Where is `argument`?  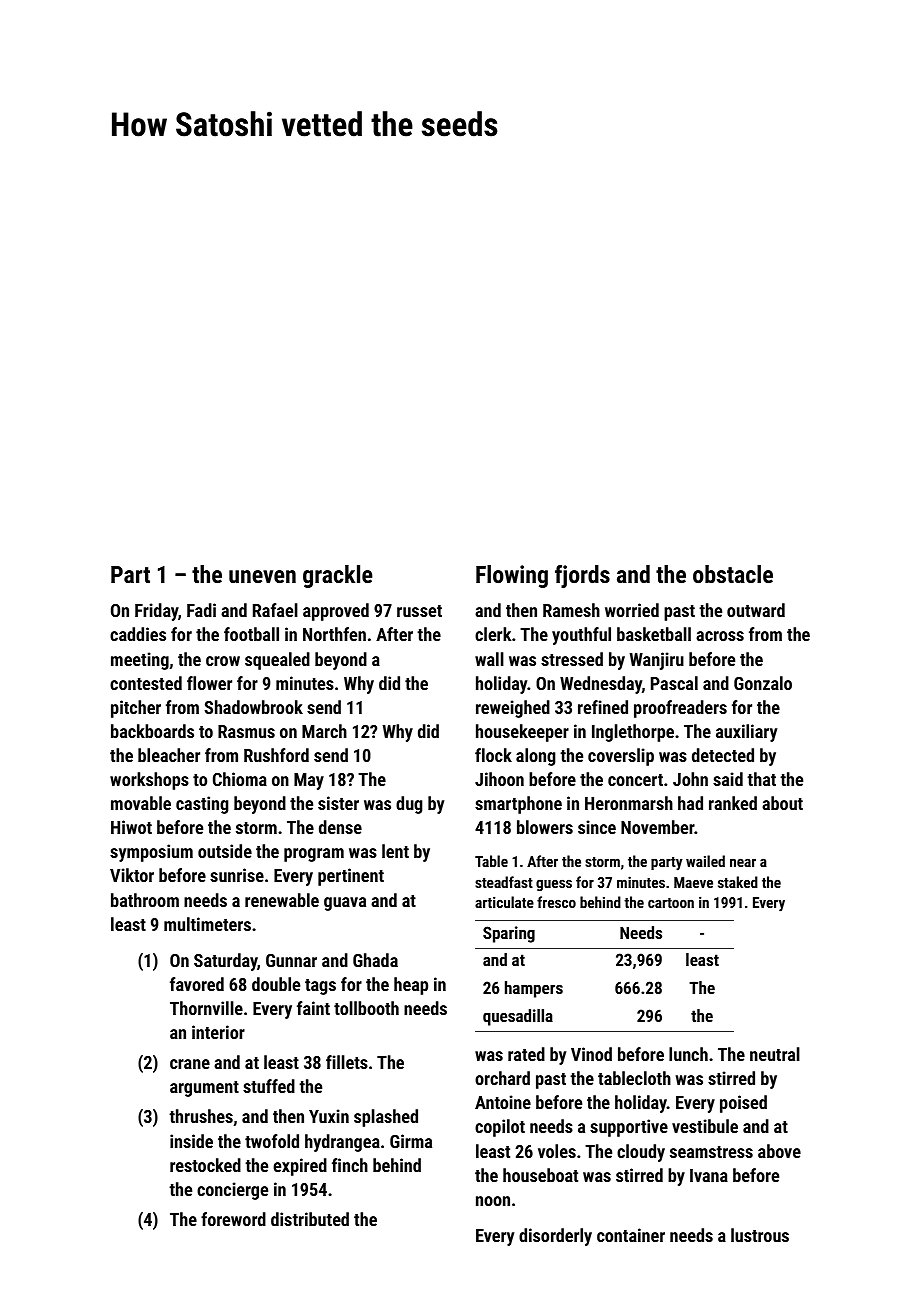 argument is located at coordinates (204, 1089).
